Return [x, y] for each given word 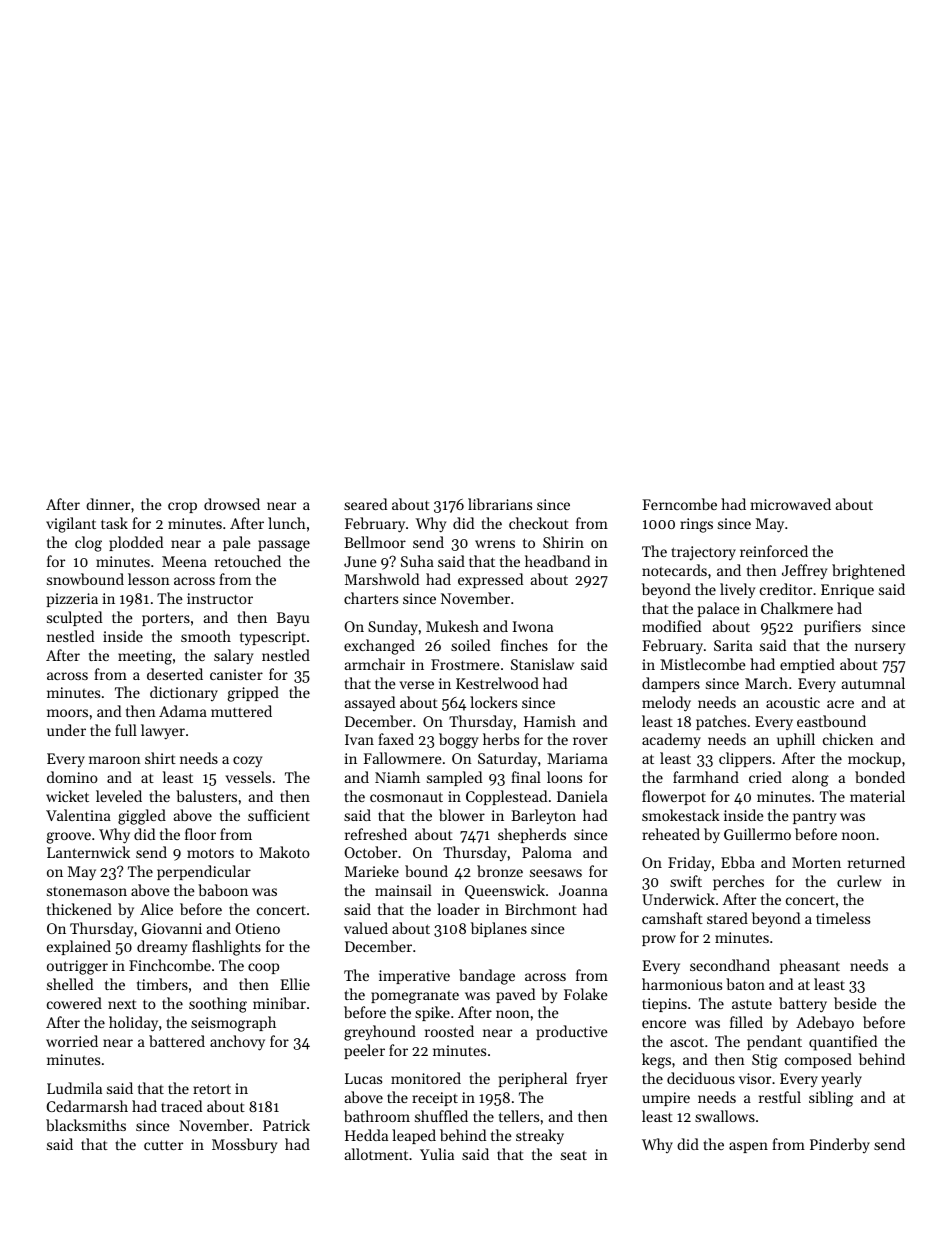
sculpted [74, 618]
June [360, 561]
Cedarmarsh [87, 1106]
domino [72, 777]
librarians [500, 504]
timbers [162, 984]
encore [664, 1024]
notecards [674, 570]
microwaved [791, 504]
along [810, 779]
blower [462, 815]
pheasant [810, 966]
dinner [108, 504]
